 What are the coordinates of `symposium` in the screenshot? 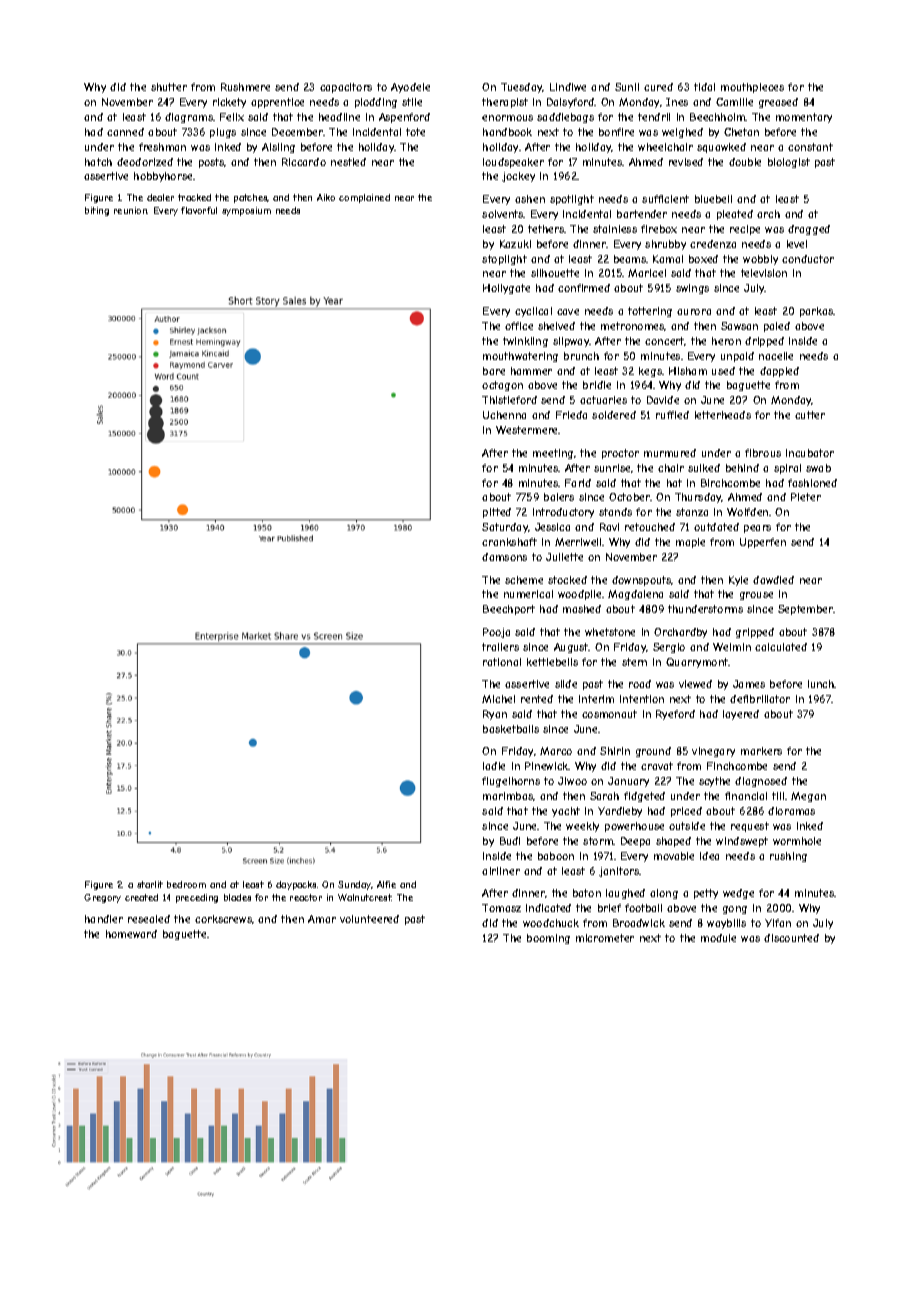 It's located at (246, 211).
